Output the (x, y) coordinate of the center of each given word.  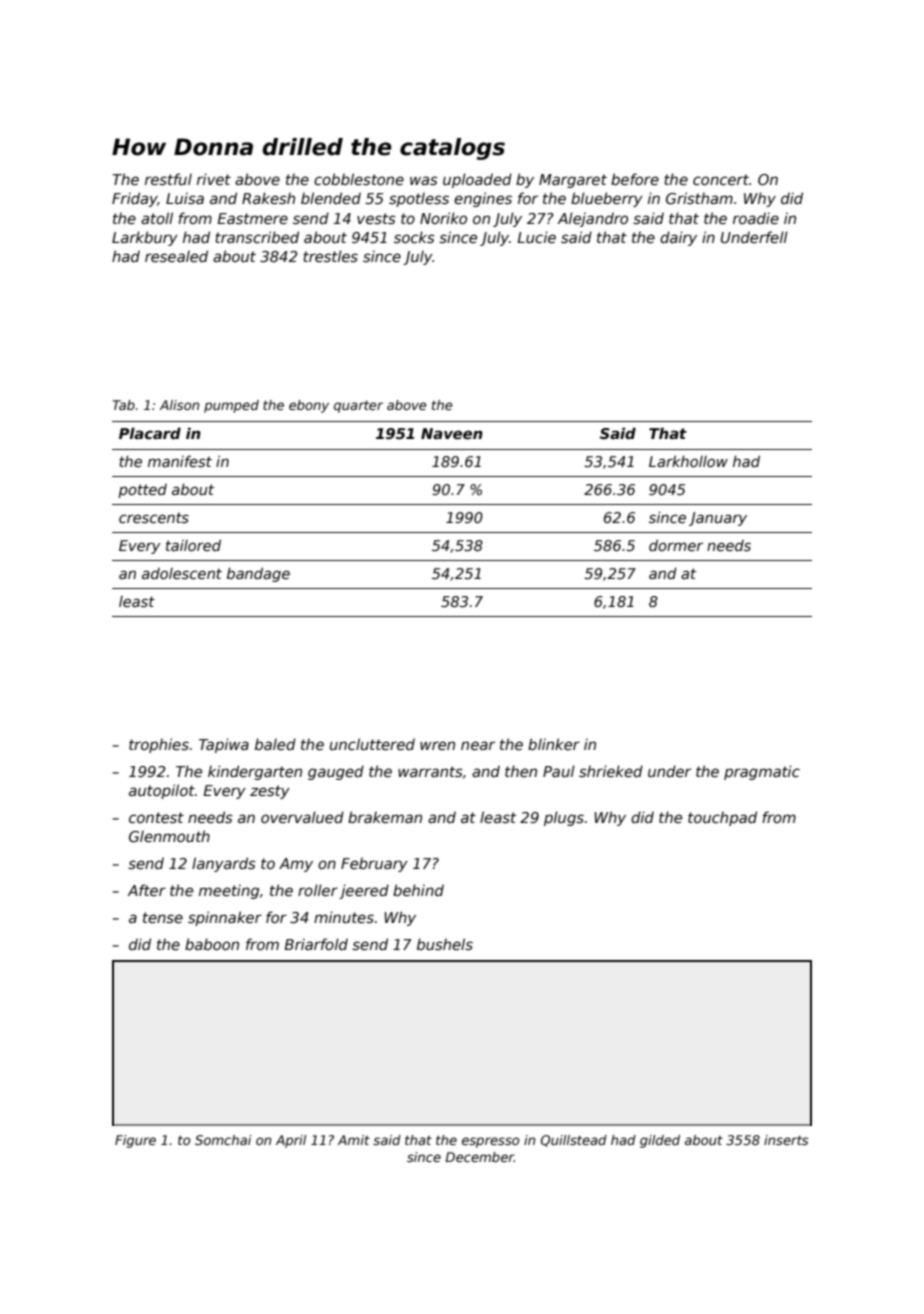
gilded (660, 1141)
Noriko (443, 218)
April (291, 1141)
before (635, 179)
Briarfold (316, 944)
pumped (231, 406)
